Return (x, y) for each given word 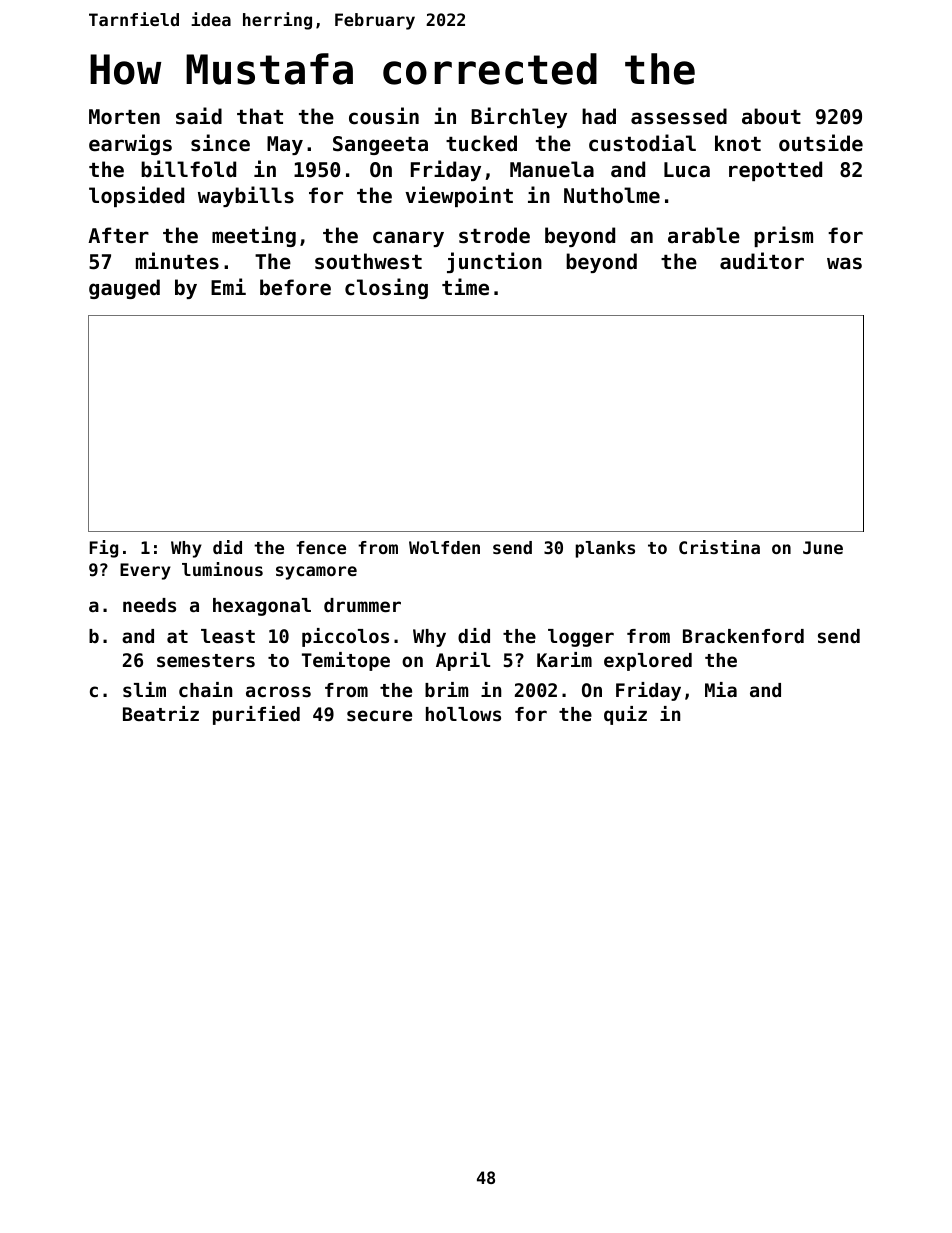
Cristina (719, 547)
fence (321, 547)
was (844, 263)
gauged (124, 289)
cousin (384, 116)
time (465, 287)
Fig (104, 549)
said (199, 116)
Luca (687, 170)
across (278, 692)
